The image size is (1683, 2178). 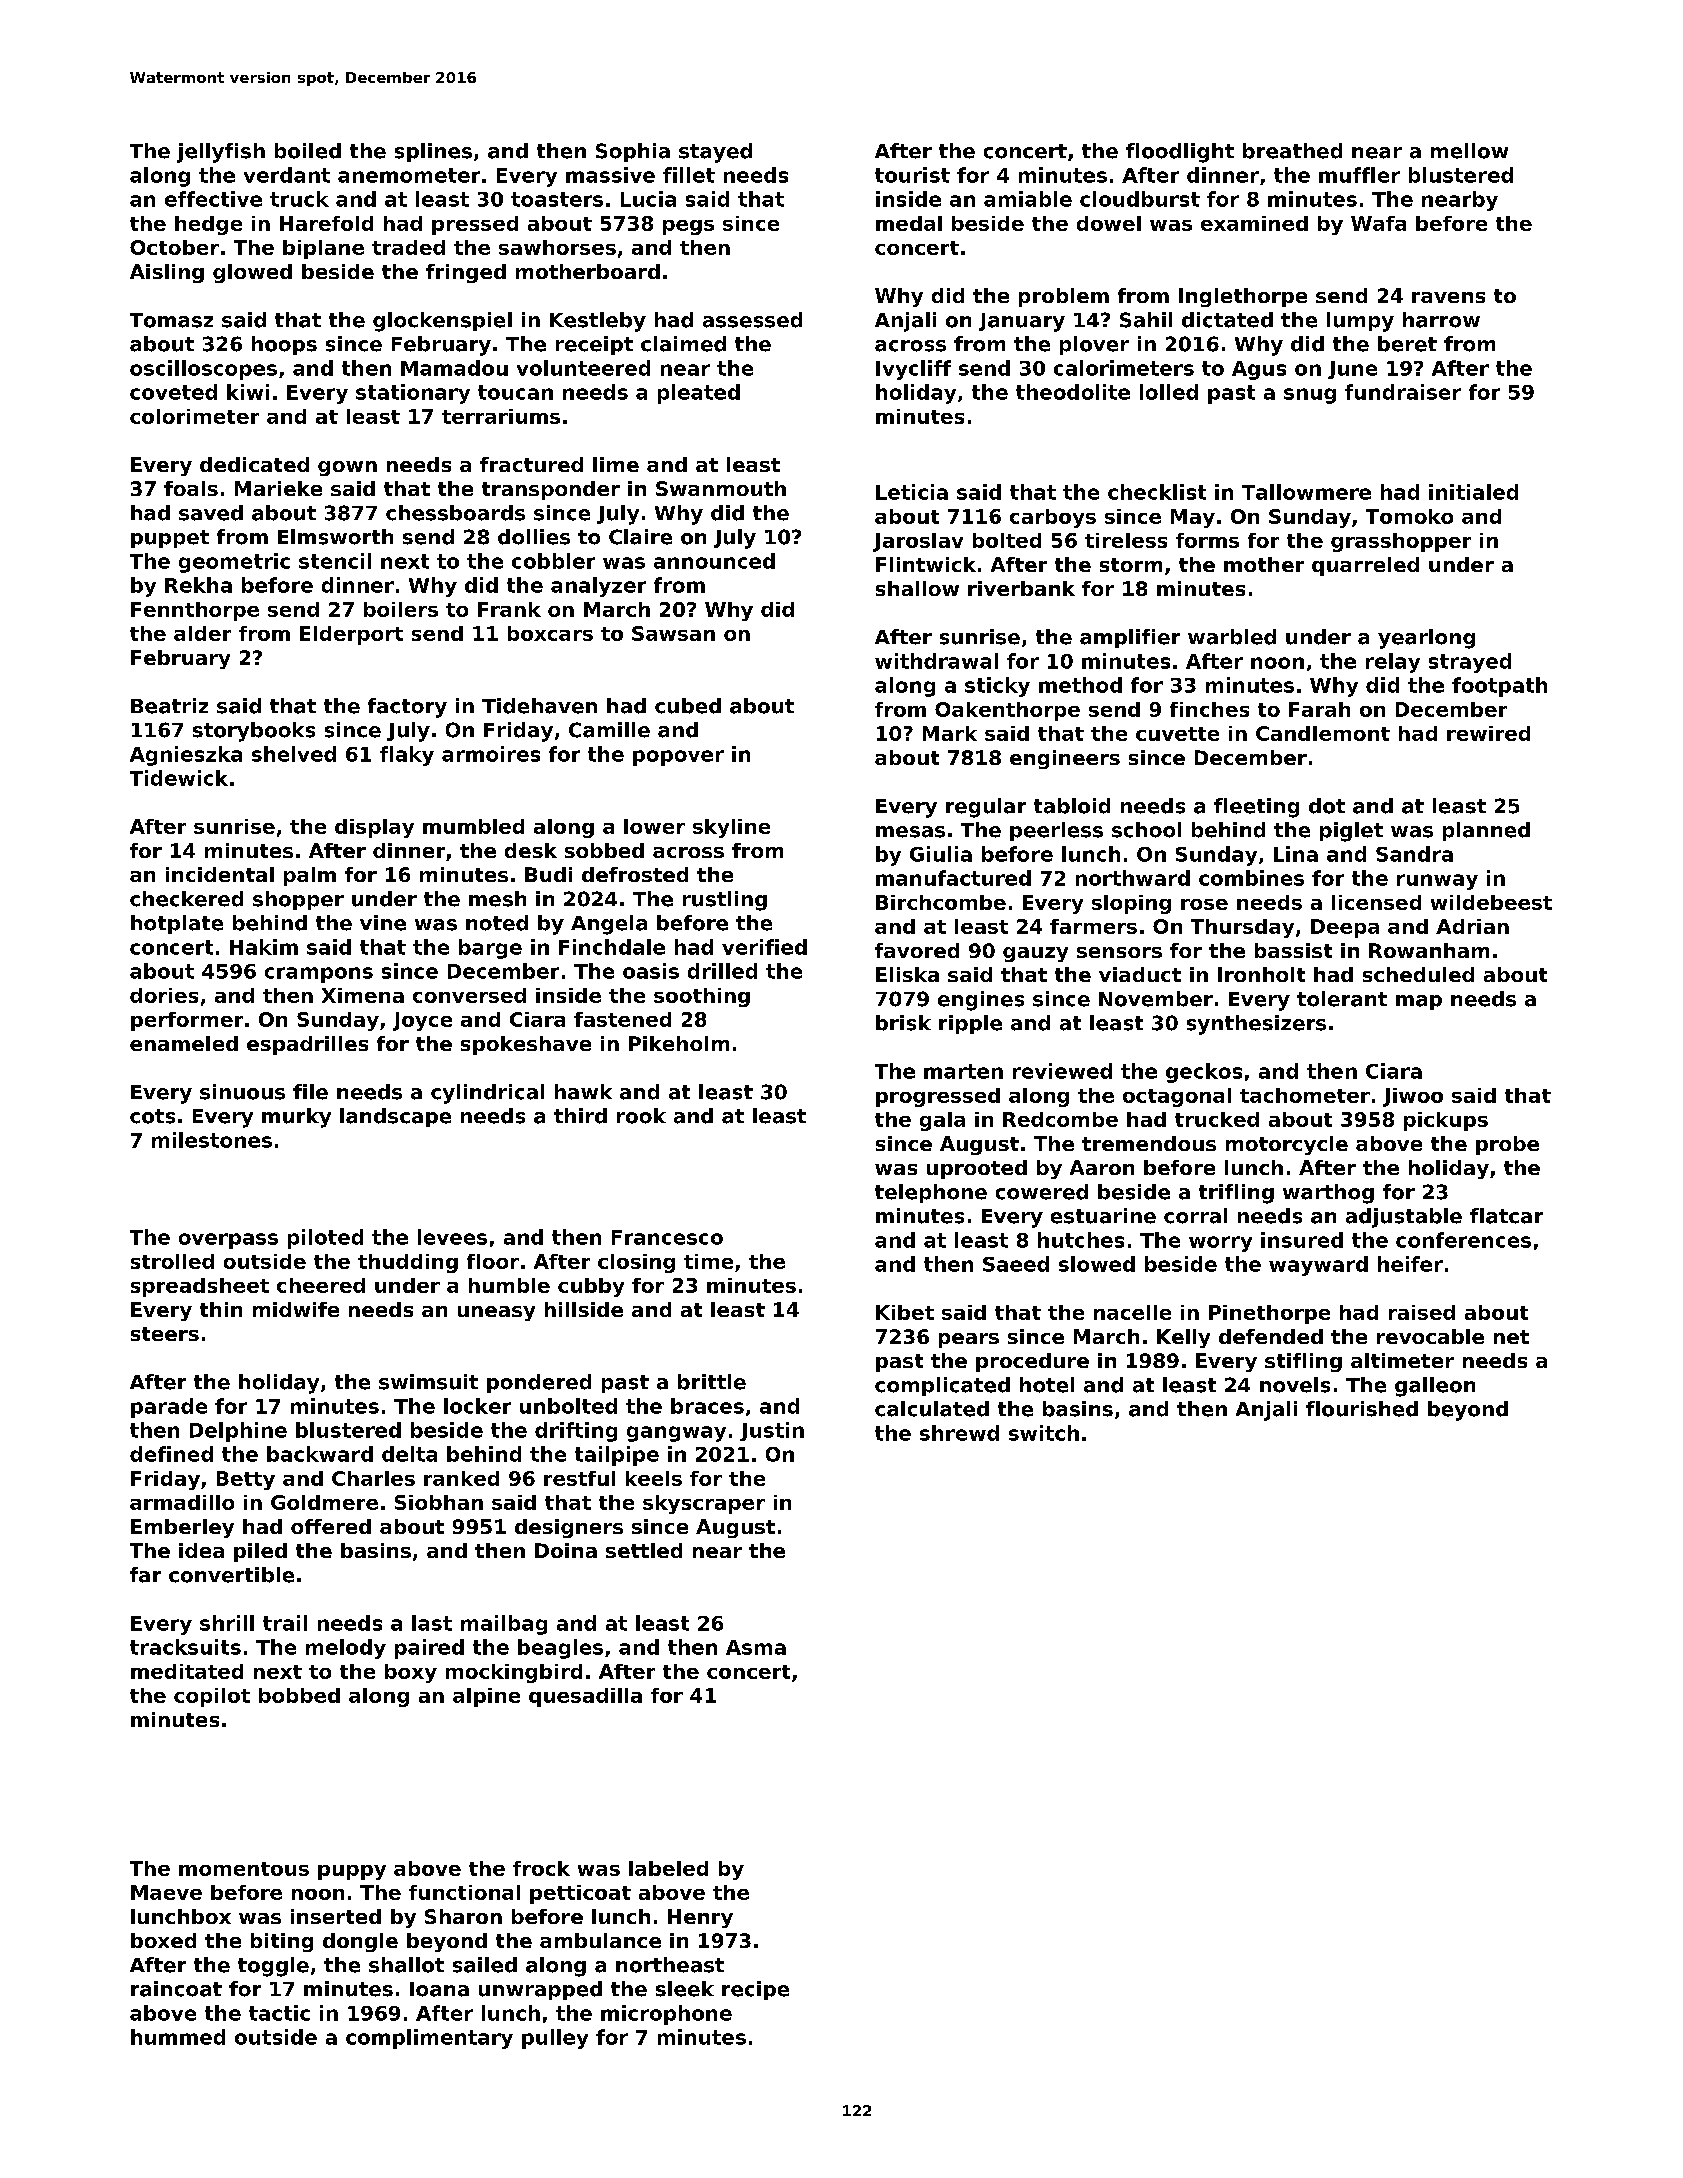 I want to click on murky, so click(x=296, y=1118).
